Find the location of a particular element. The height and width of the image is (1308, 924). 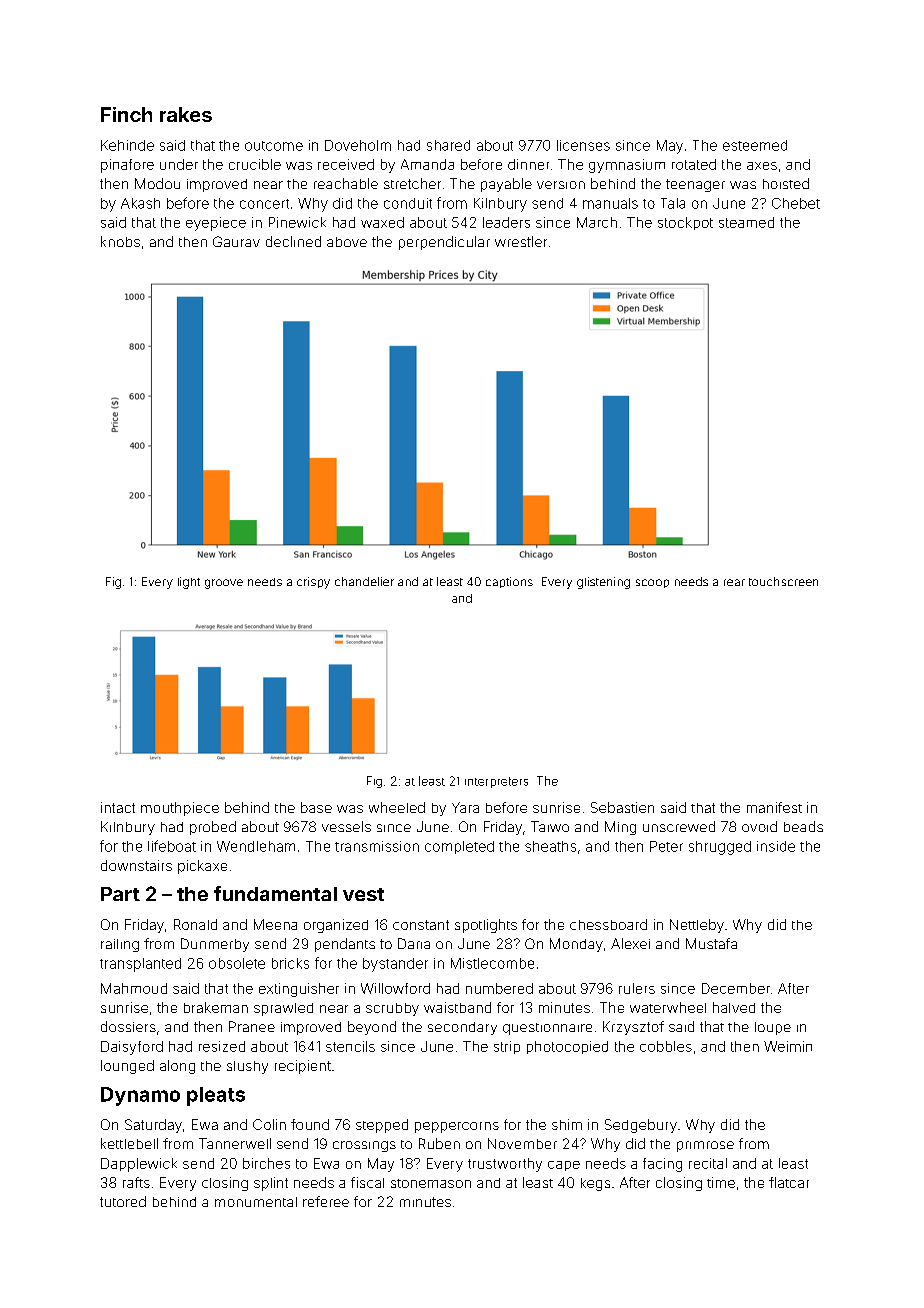

constant is located at coordinates (421, 925).
